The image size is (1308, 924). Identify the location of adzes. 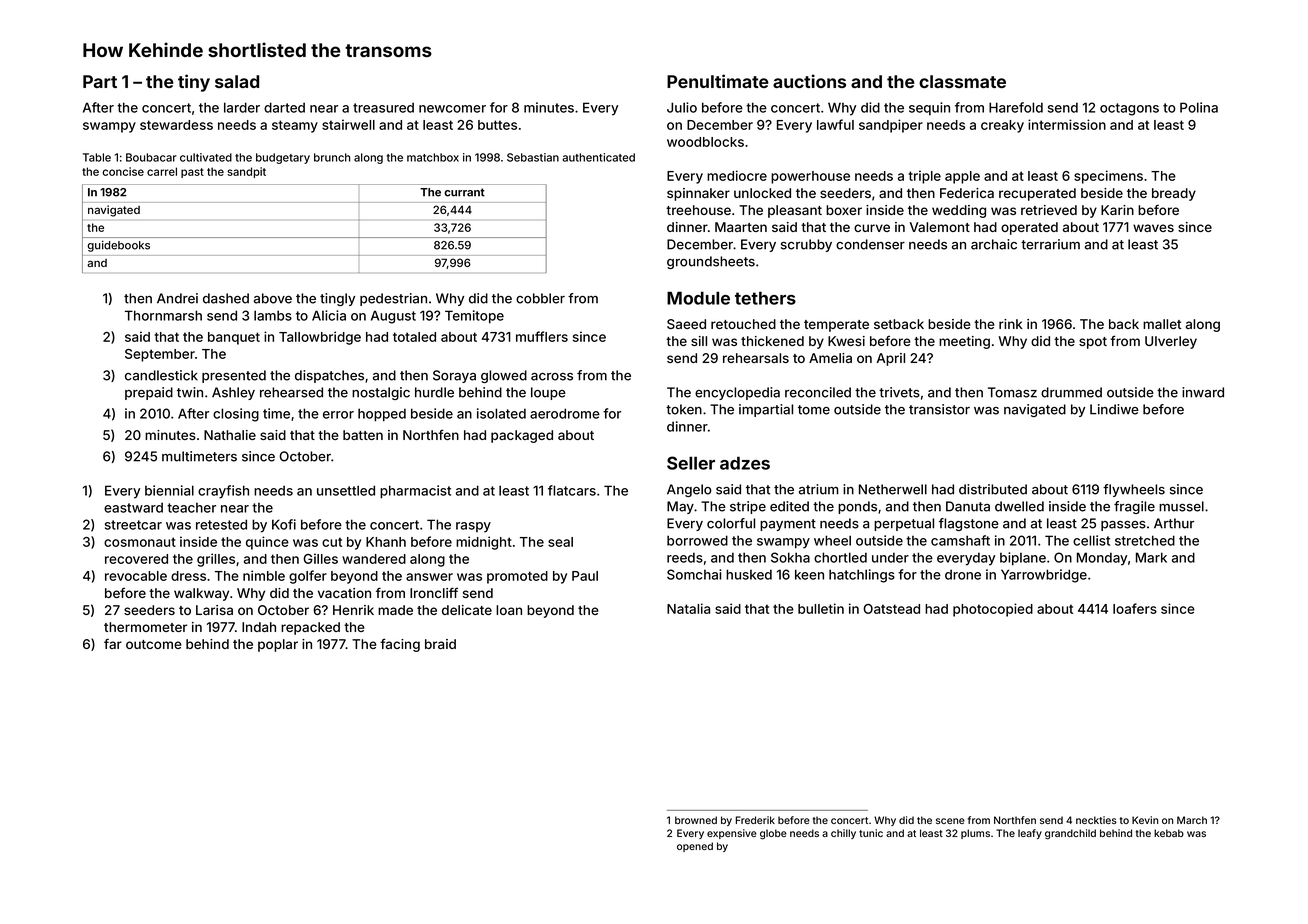
(745, 463).
